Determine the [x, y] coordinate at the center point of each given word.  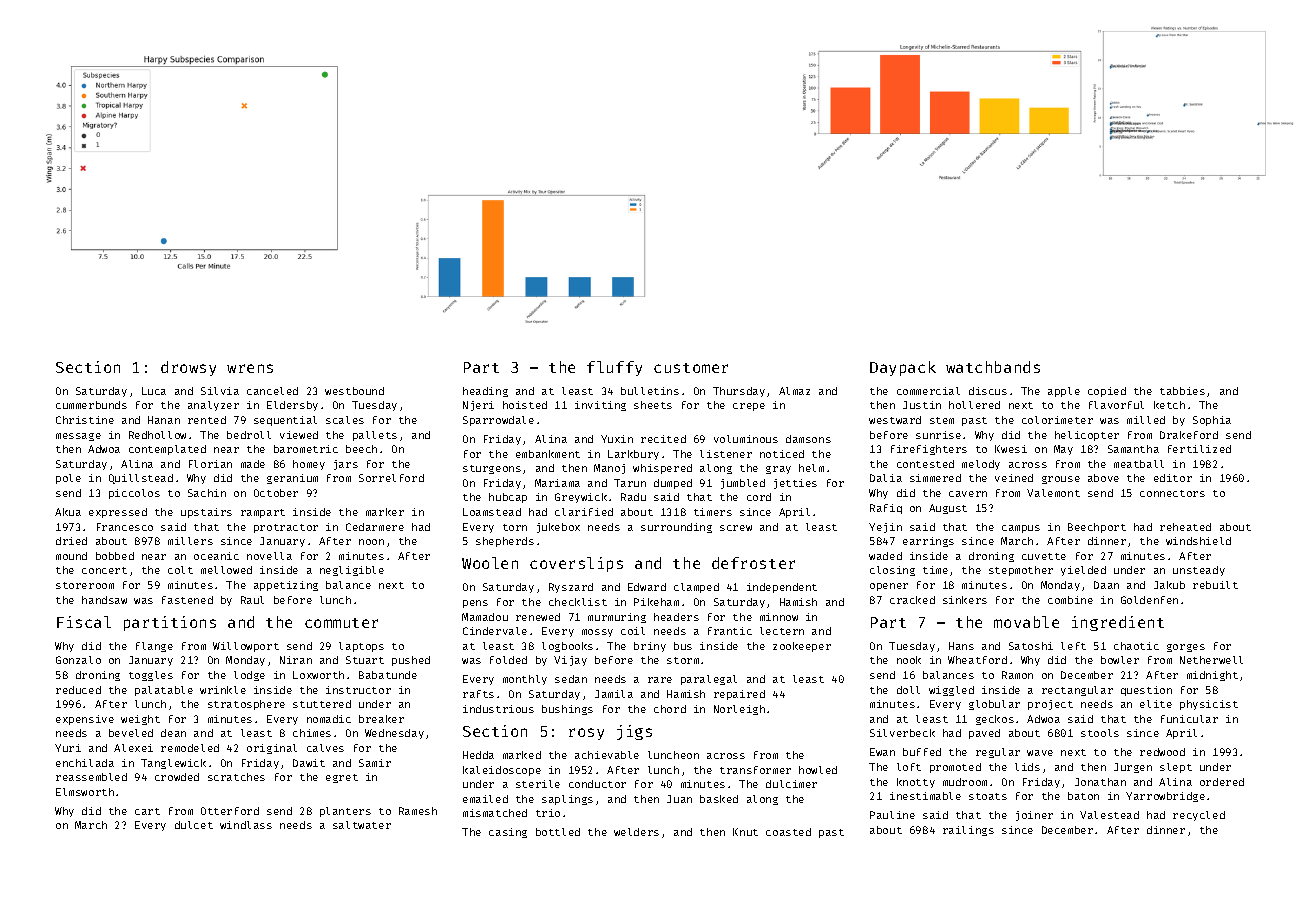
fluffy [614, 368]
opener [889, 587]
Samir [375, 763]
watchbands [993, 367]
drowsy [188, 368]
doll [908, 690]
